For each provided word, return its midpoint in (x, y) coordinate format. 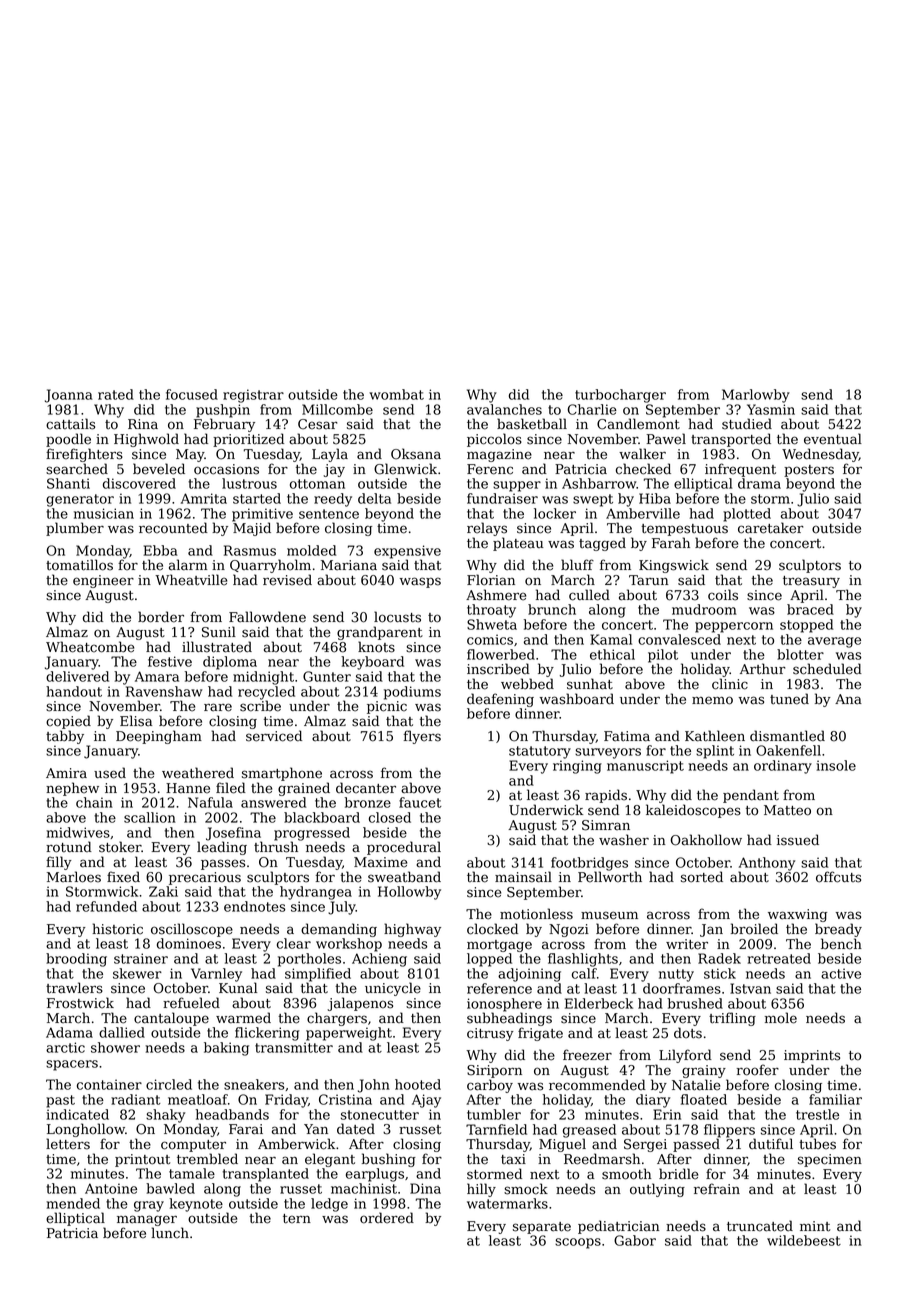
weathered (198, 773)
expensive (407, 552)
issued (798, 840)
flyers (422, 737)
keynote (196, 1205)
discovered (139, 483)
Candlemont (638, 424)
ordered (387, 1218)
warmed (243, 1018)
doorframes (682, 988)
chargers (337, 1019)
